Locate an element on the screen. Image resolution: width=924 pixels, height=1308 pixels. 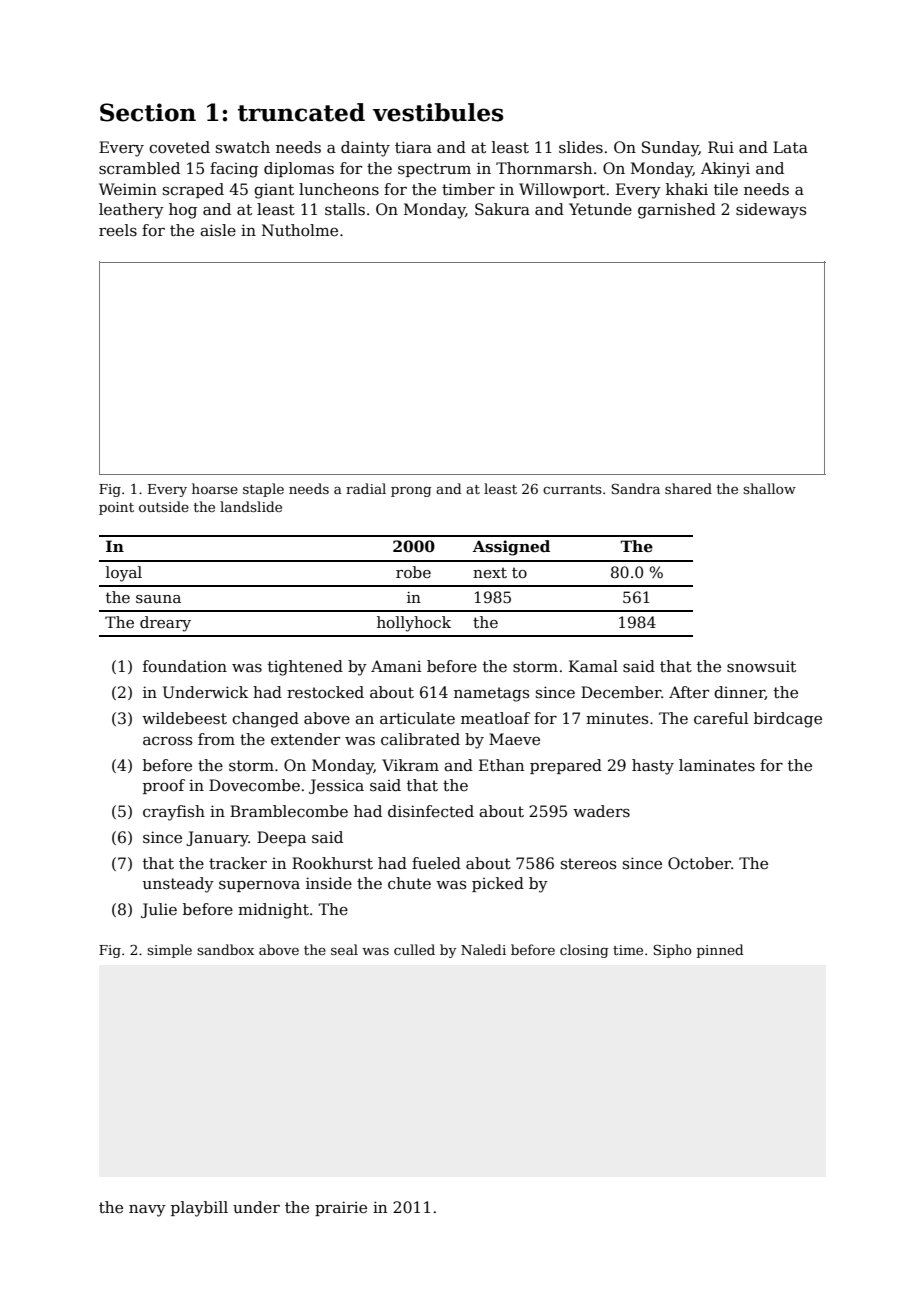
Section is located at coordinates (148, 112).
